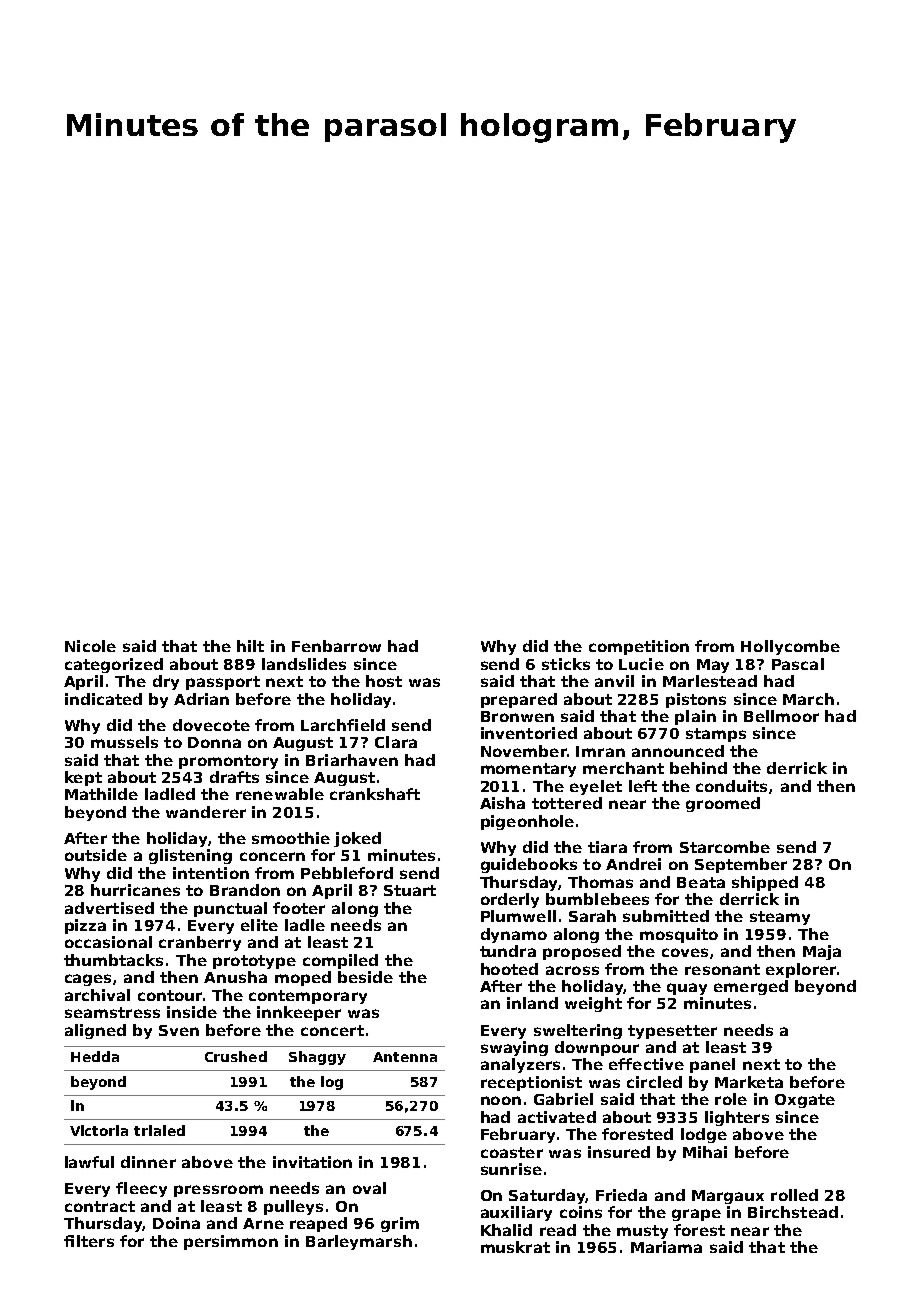 Image resolution: width=924 pixels, height=1308 pixels. I want to click on resonant, so click(722, 969).
